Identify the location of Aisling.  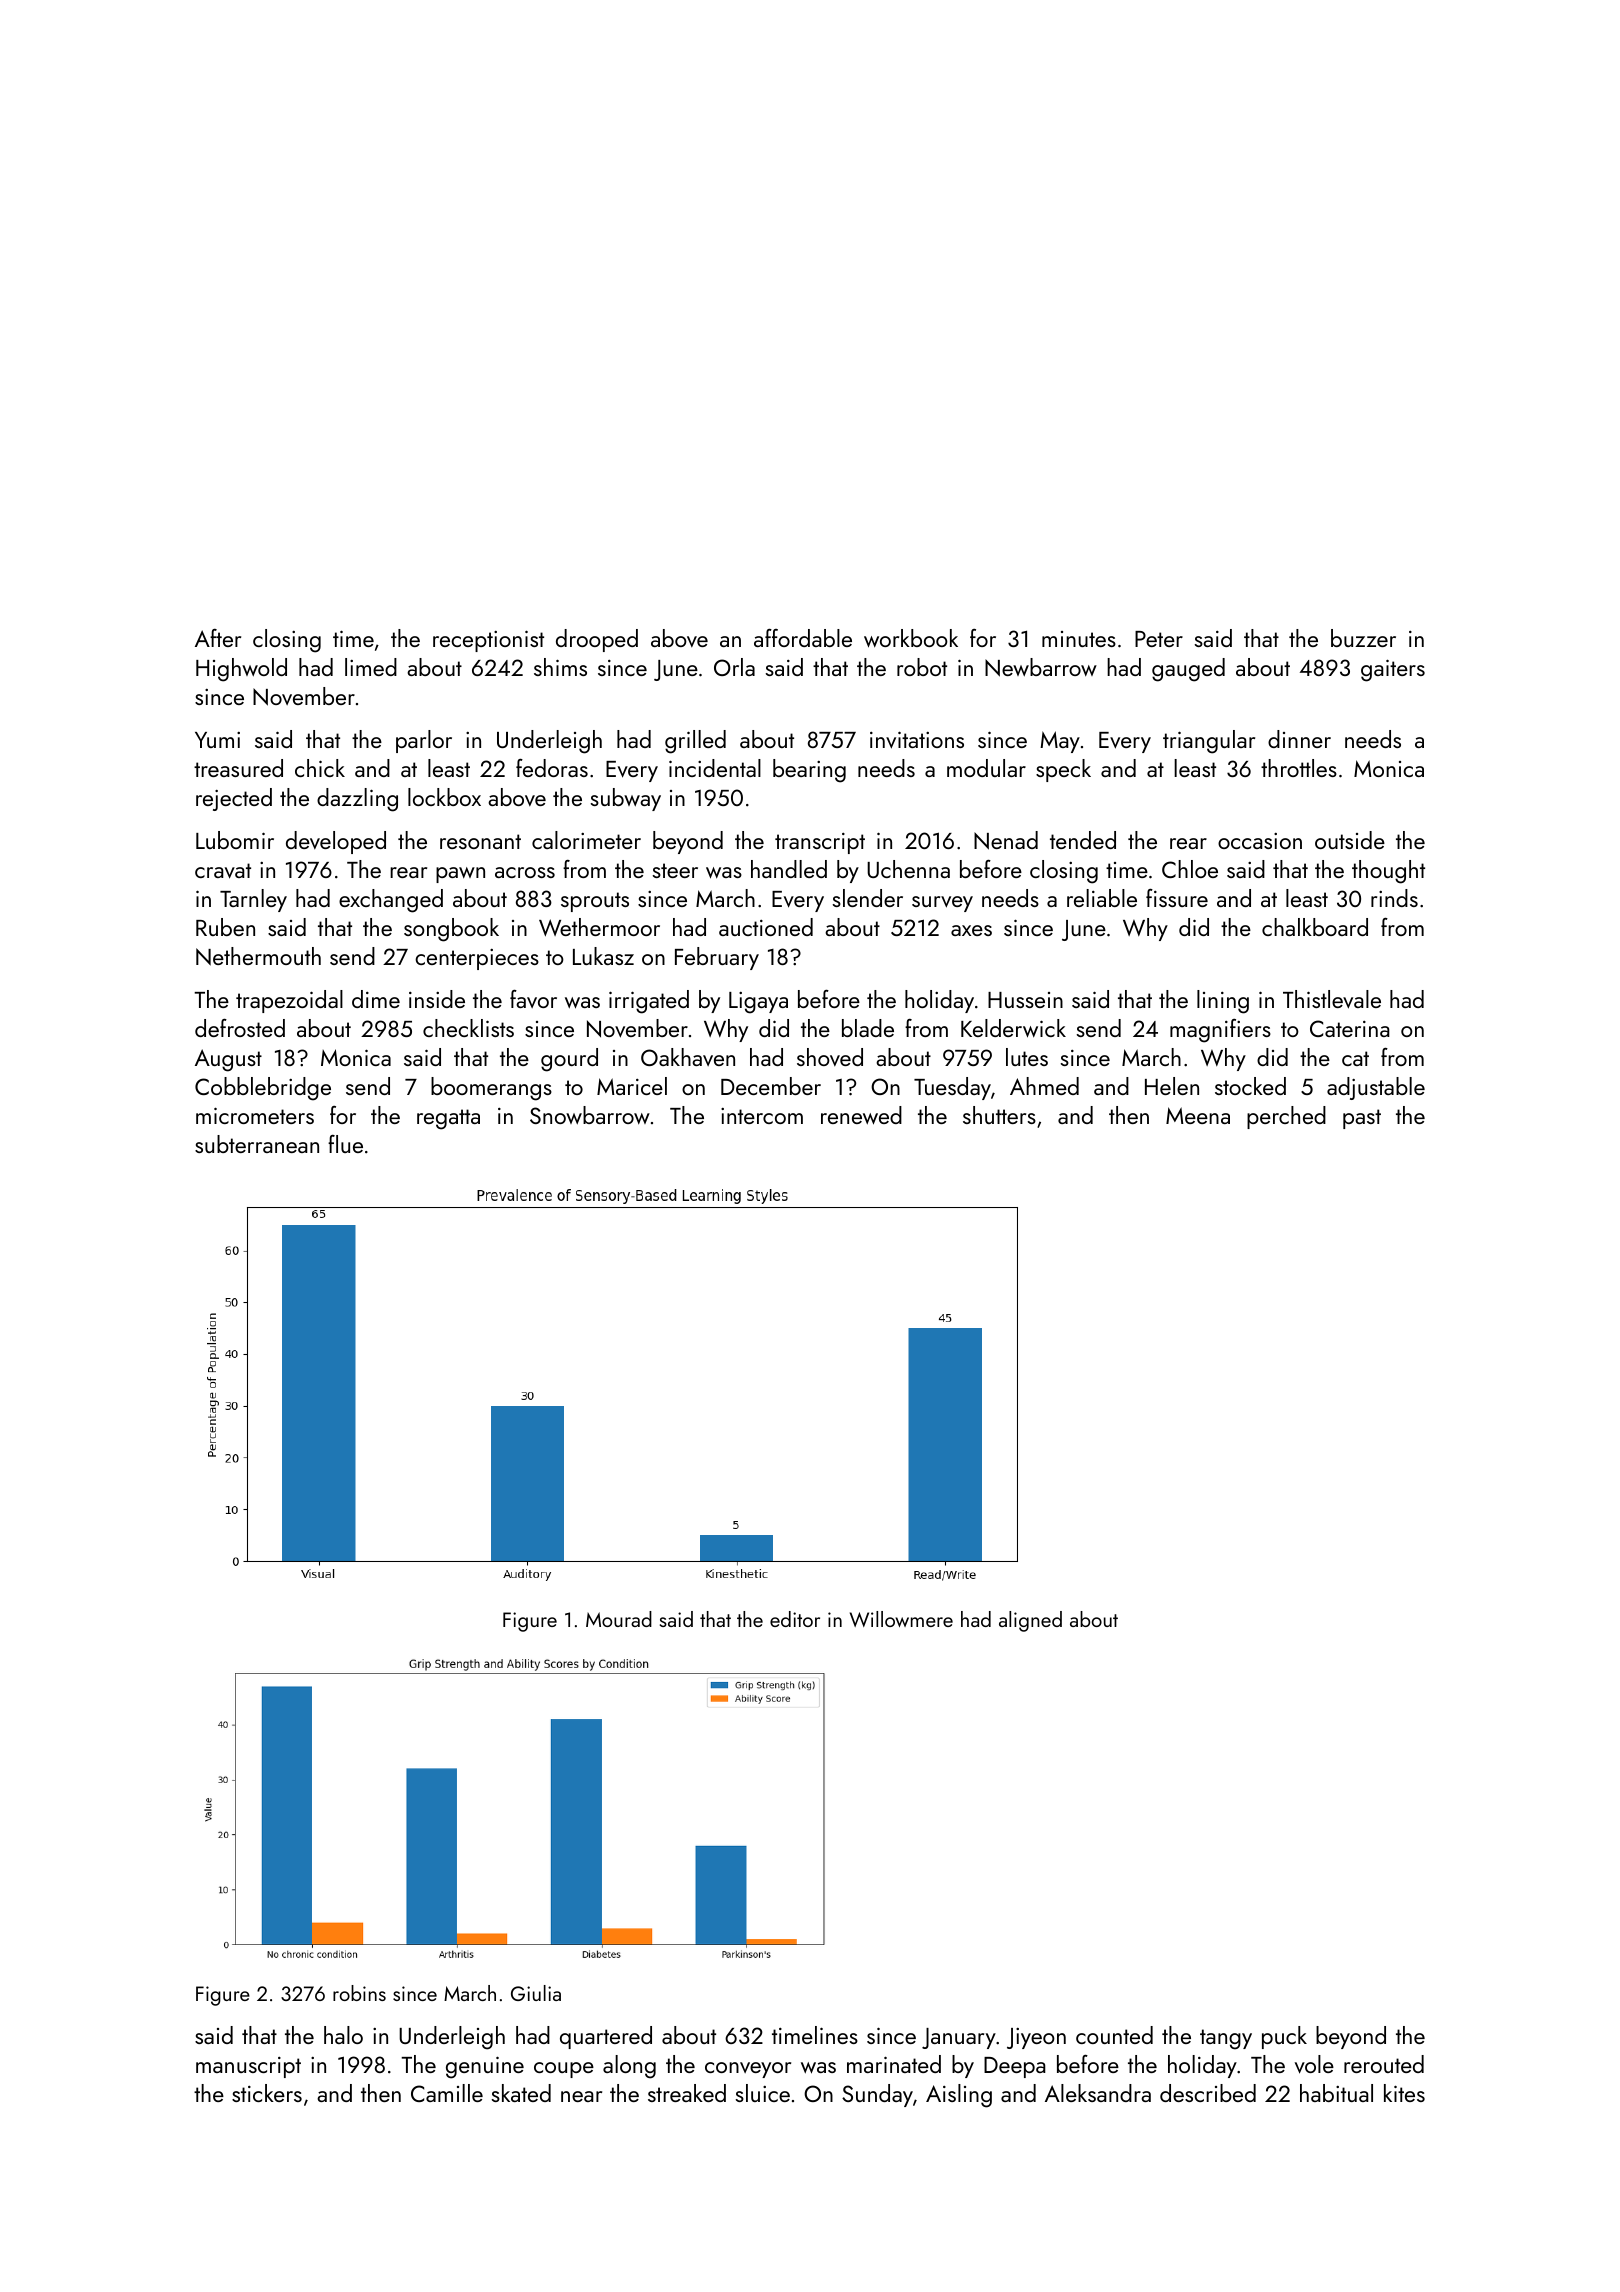
(959, 2096).
